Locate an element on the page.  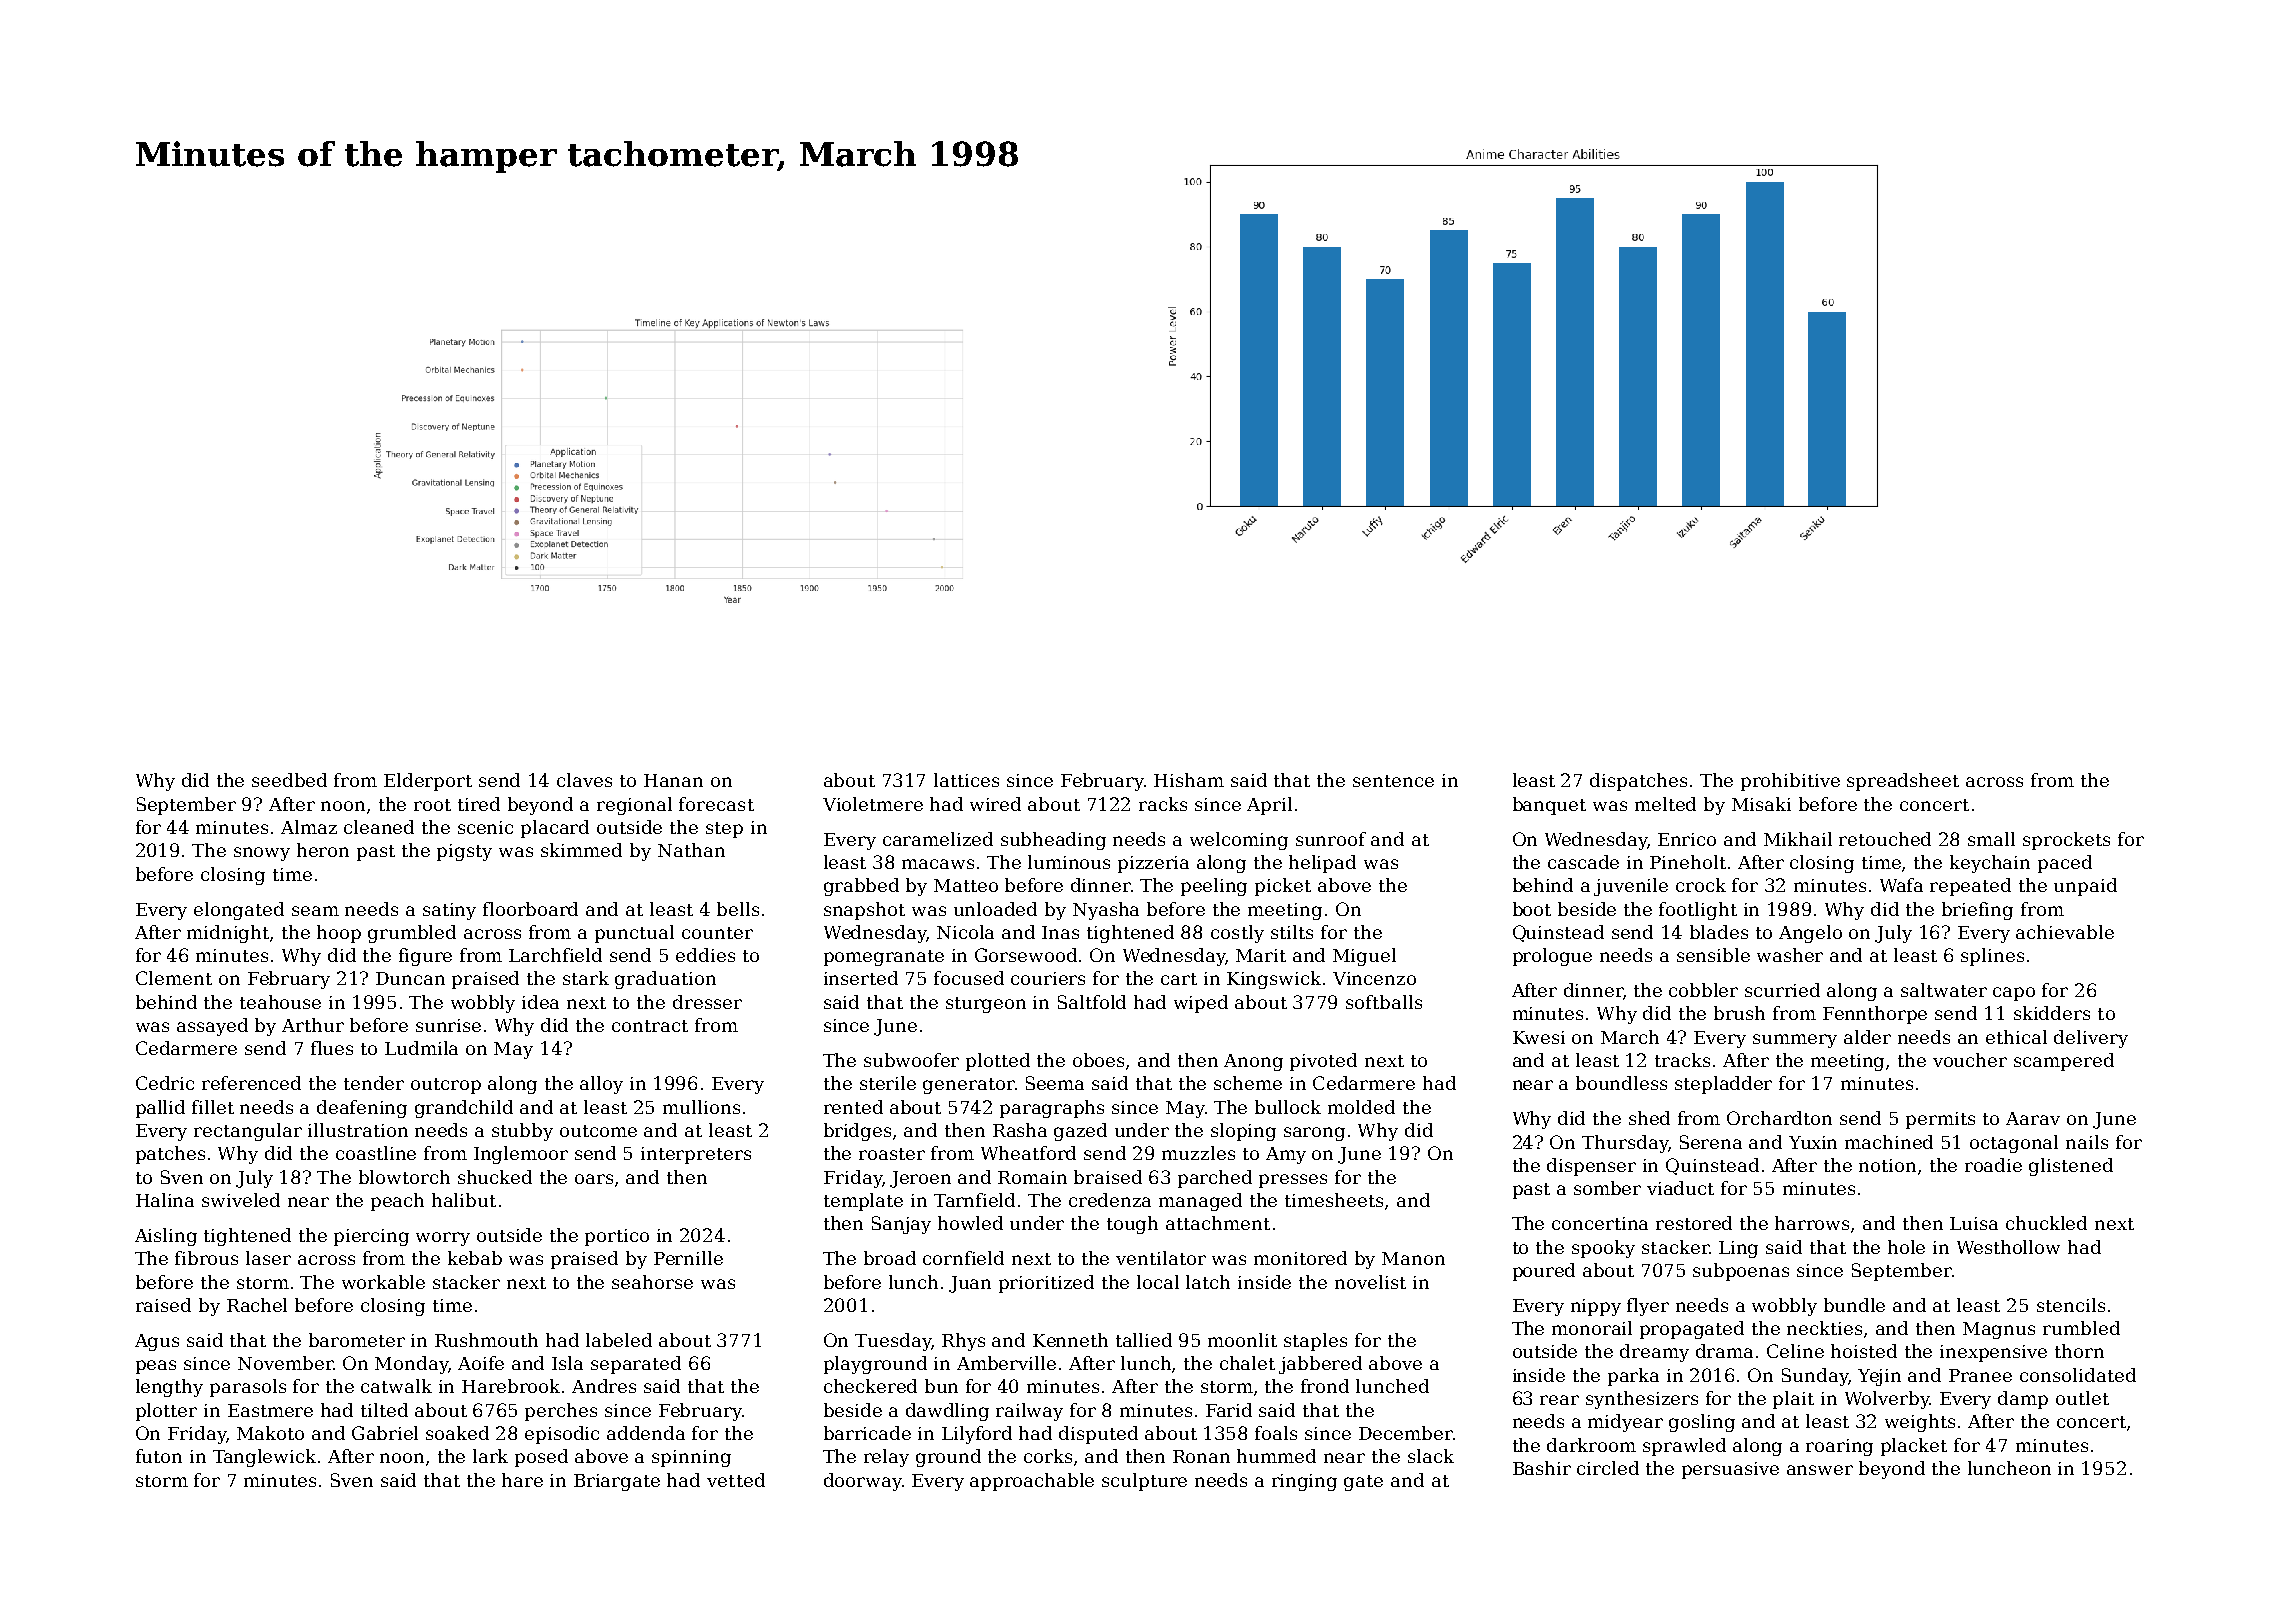
sturgeon is located at coordinates (986, 1005).
